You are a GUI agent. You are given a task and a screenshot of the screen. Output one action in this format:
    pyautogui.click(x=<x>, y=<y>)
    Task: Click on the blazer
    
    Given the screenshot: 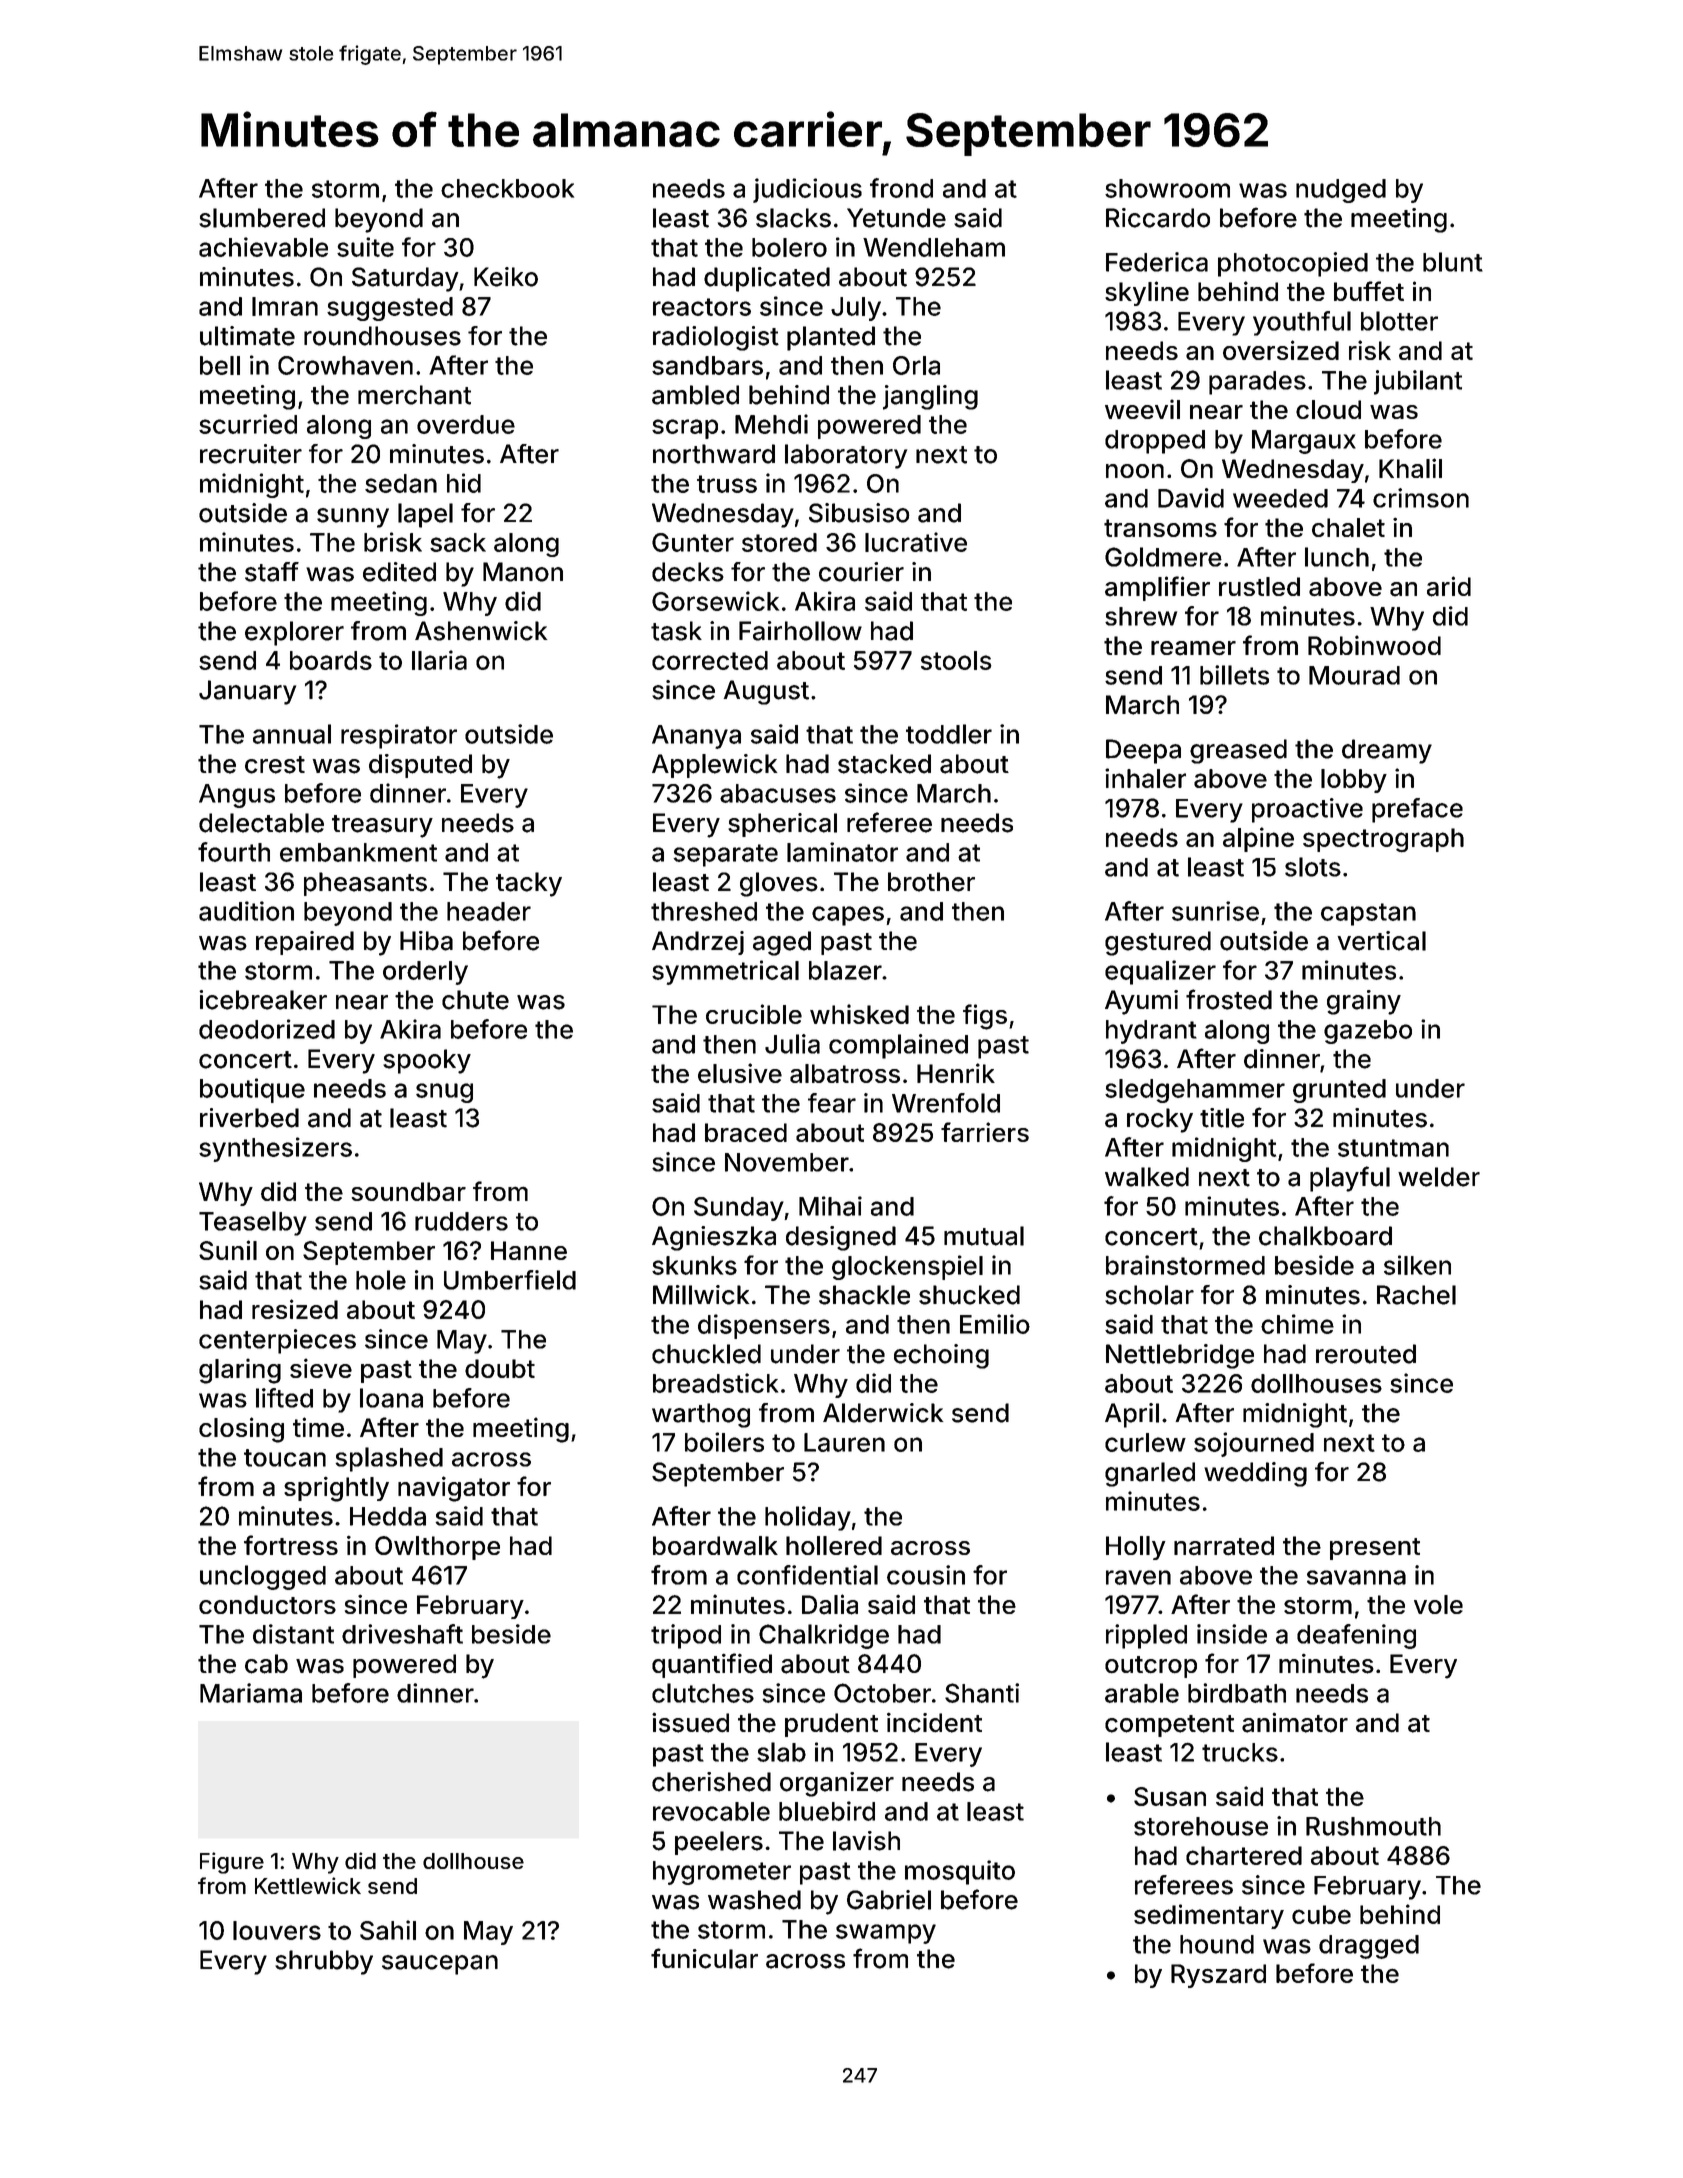 What is the action you would take?
    pyautogui.click(x=845, y=970)
